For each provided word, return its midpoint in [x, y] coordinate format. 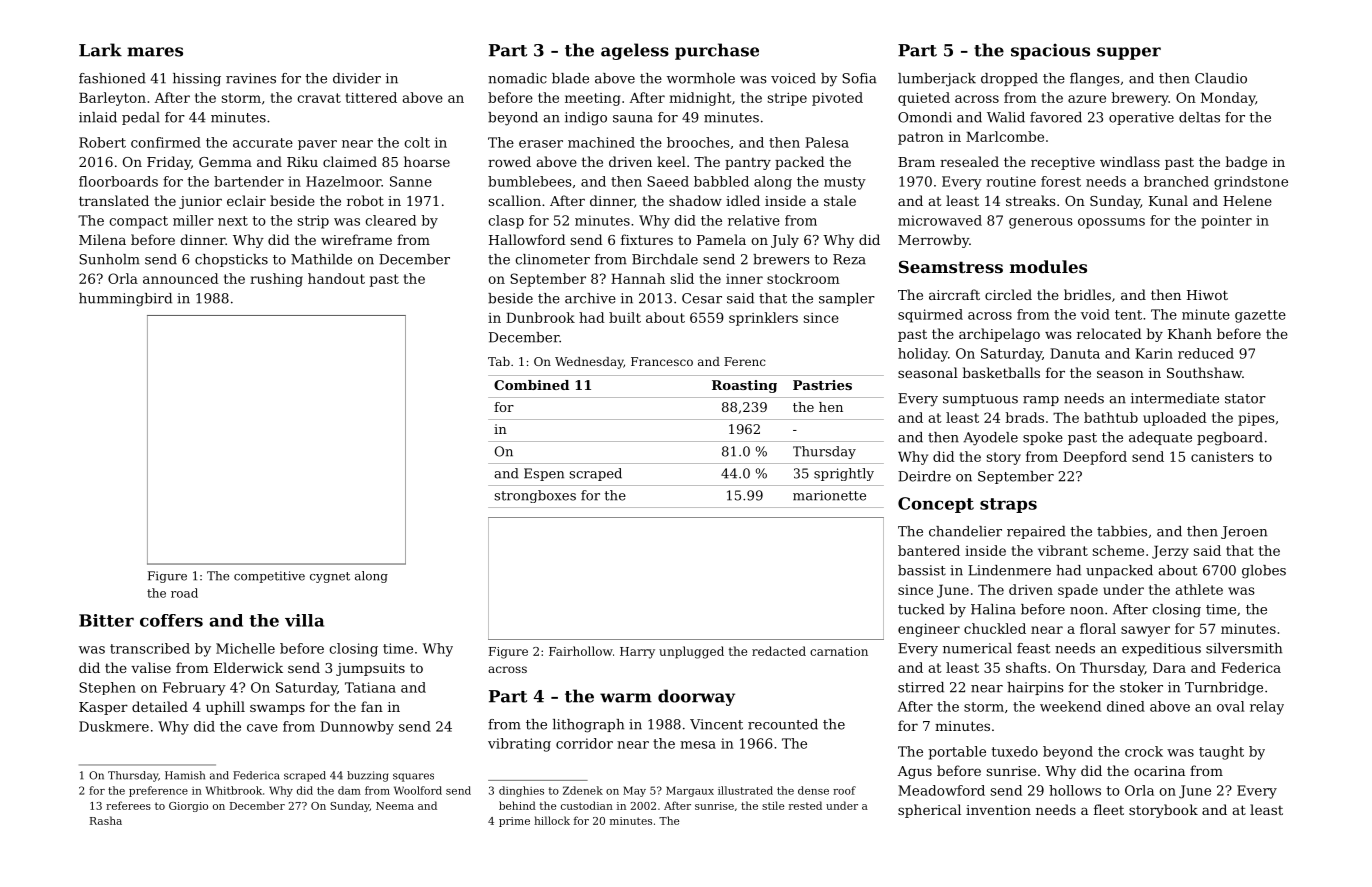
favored [1056, 117]
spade [1078, 591]
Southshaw [1204, 372]
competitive [269, 577]
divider [357, 78]
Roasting [744, 386]
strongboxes [535, 496]
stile [773, 805]
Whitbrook [234, 790]
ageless [635, 51]
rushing [276, 280]
